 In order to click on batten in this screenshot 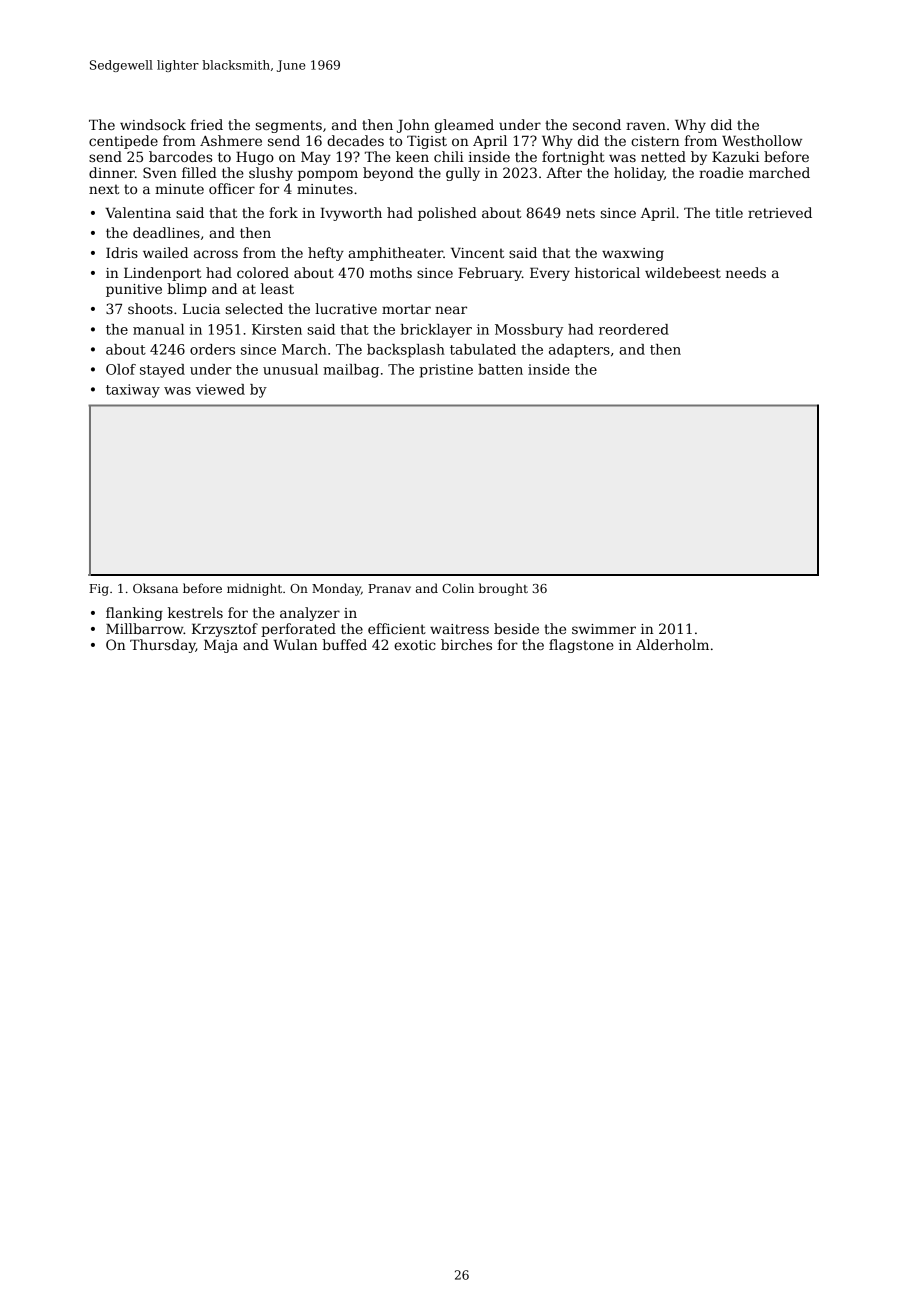, I will do `click(500, 369)`.
